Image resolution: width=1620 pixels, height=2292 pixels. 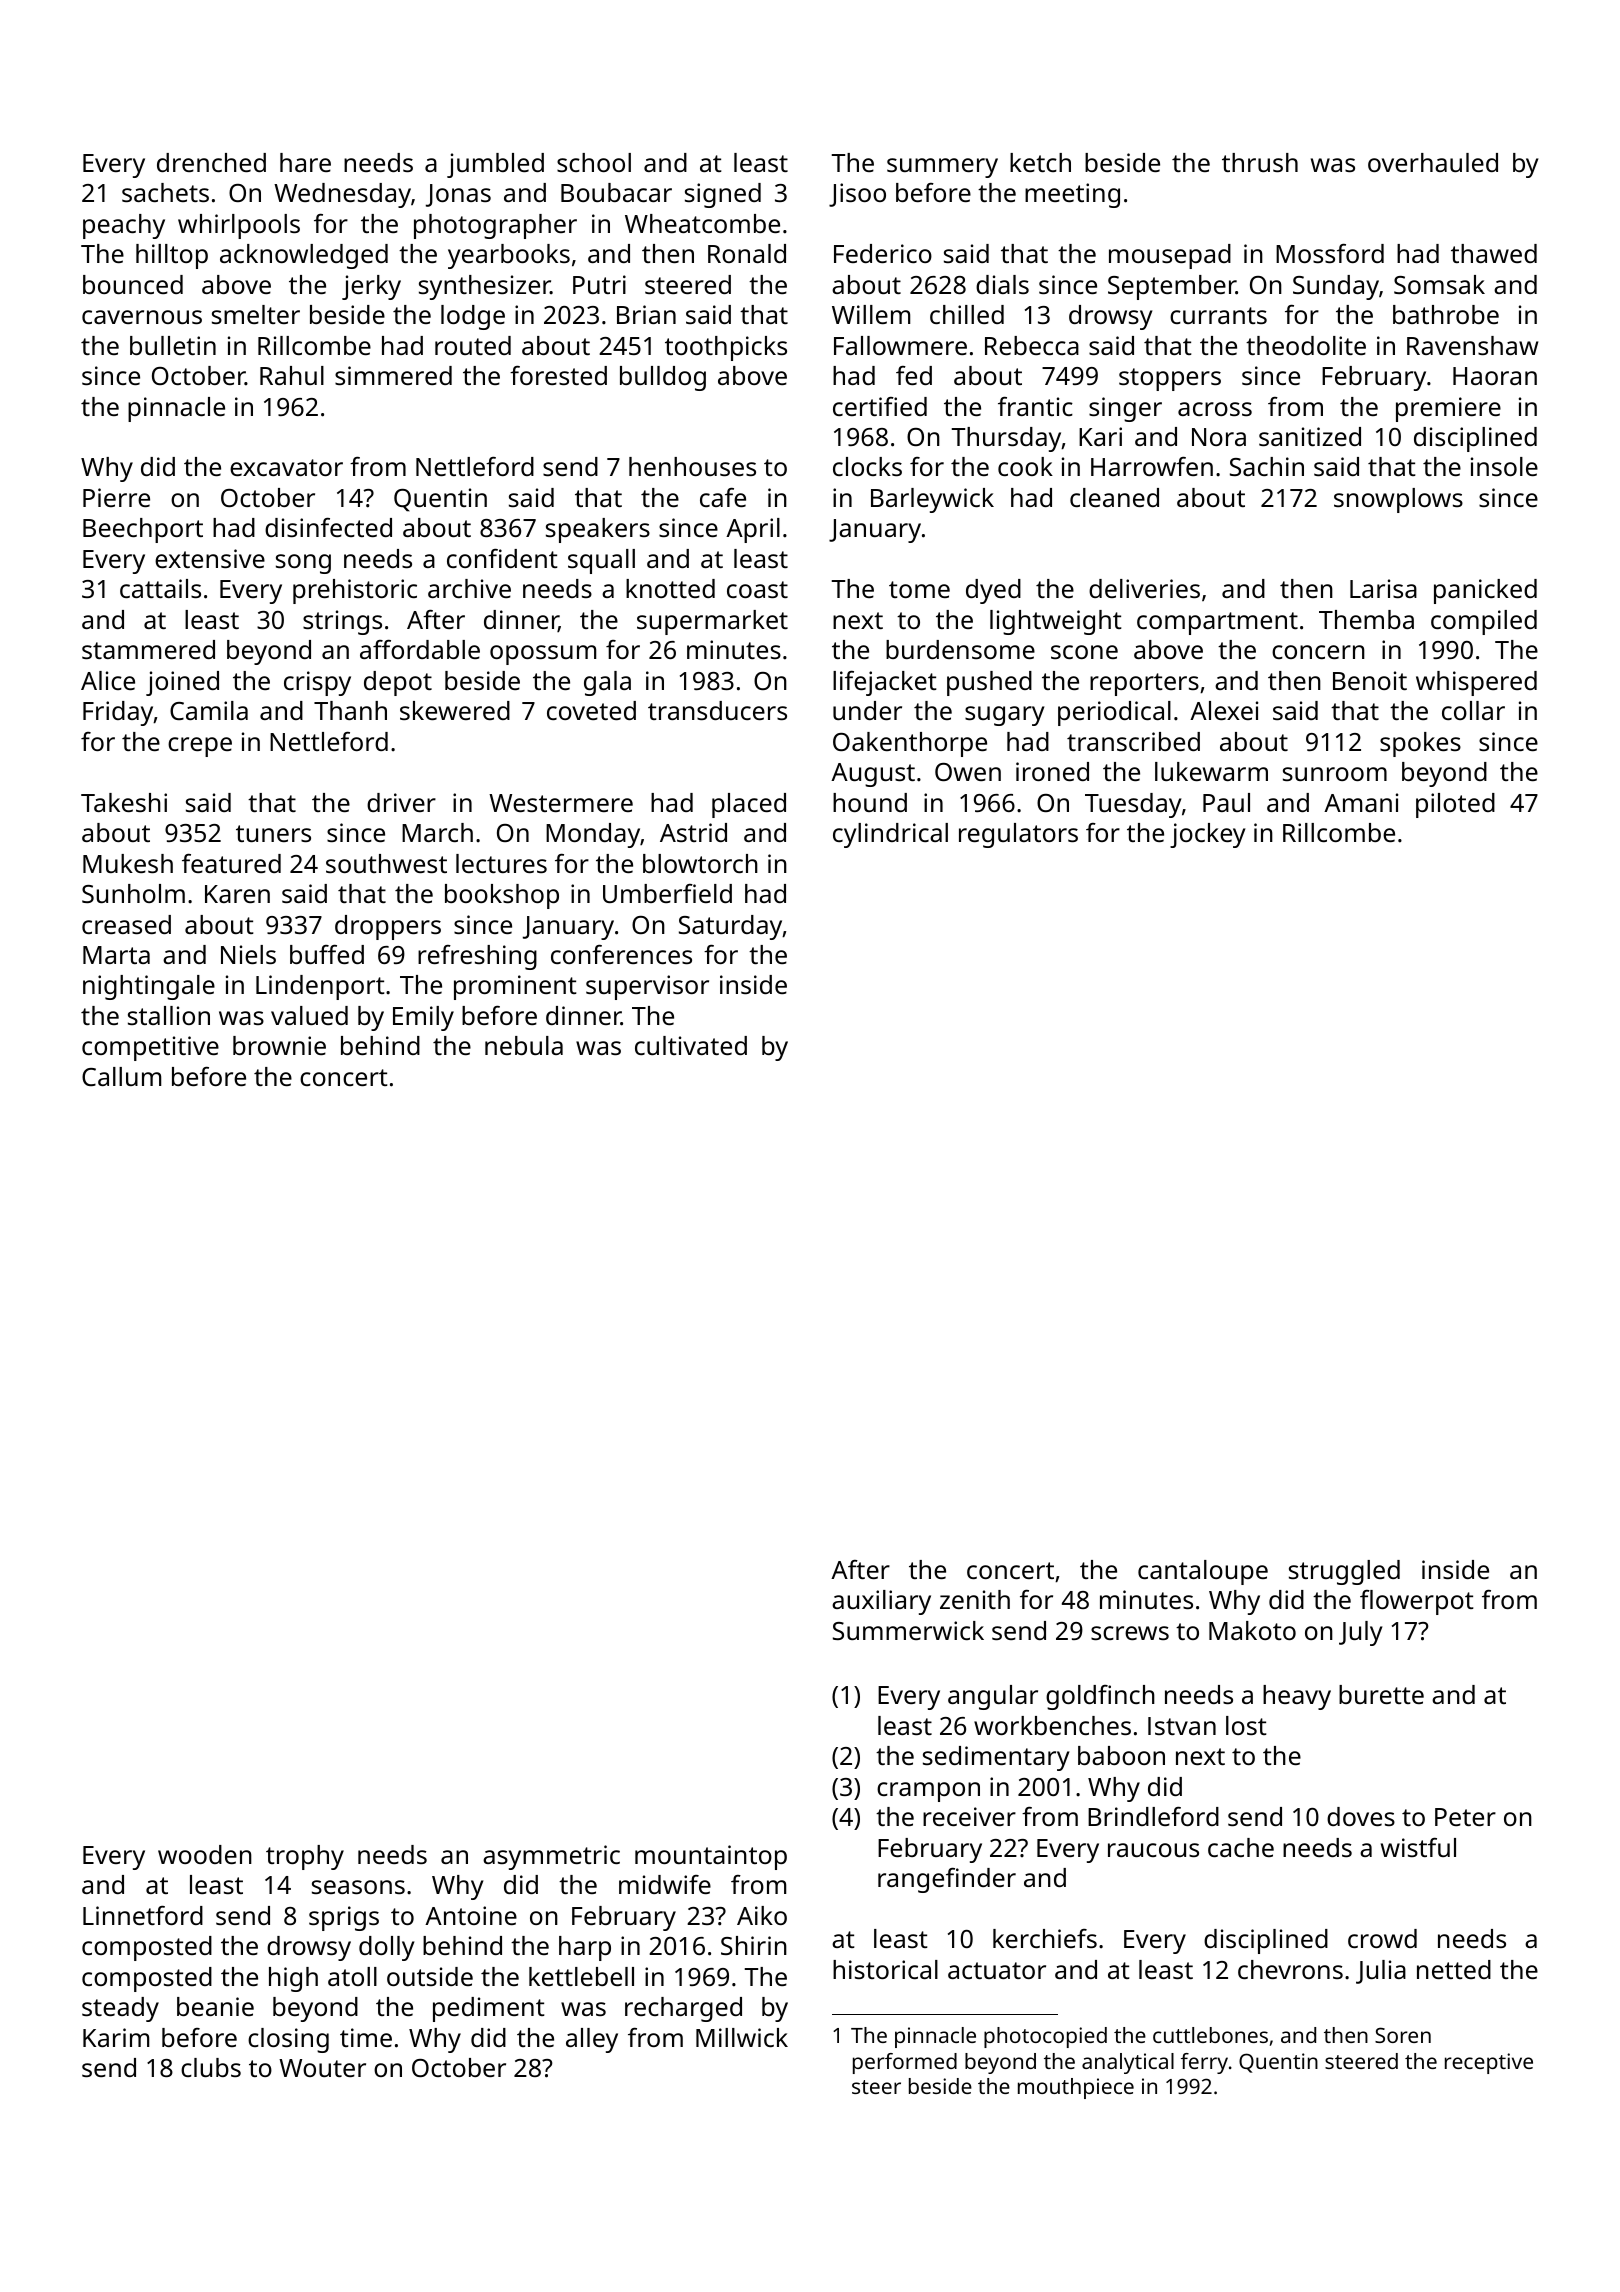 I want to click on snowplows, so click(x=1398, y=500).
